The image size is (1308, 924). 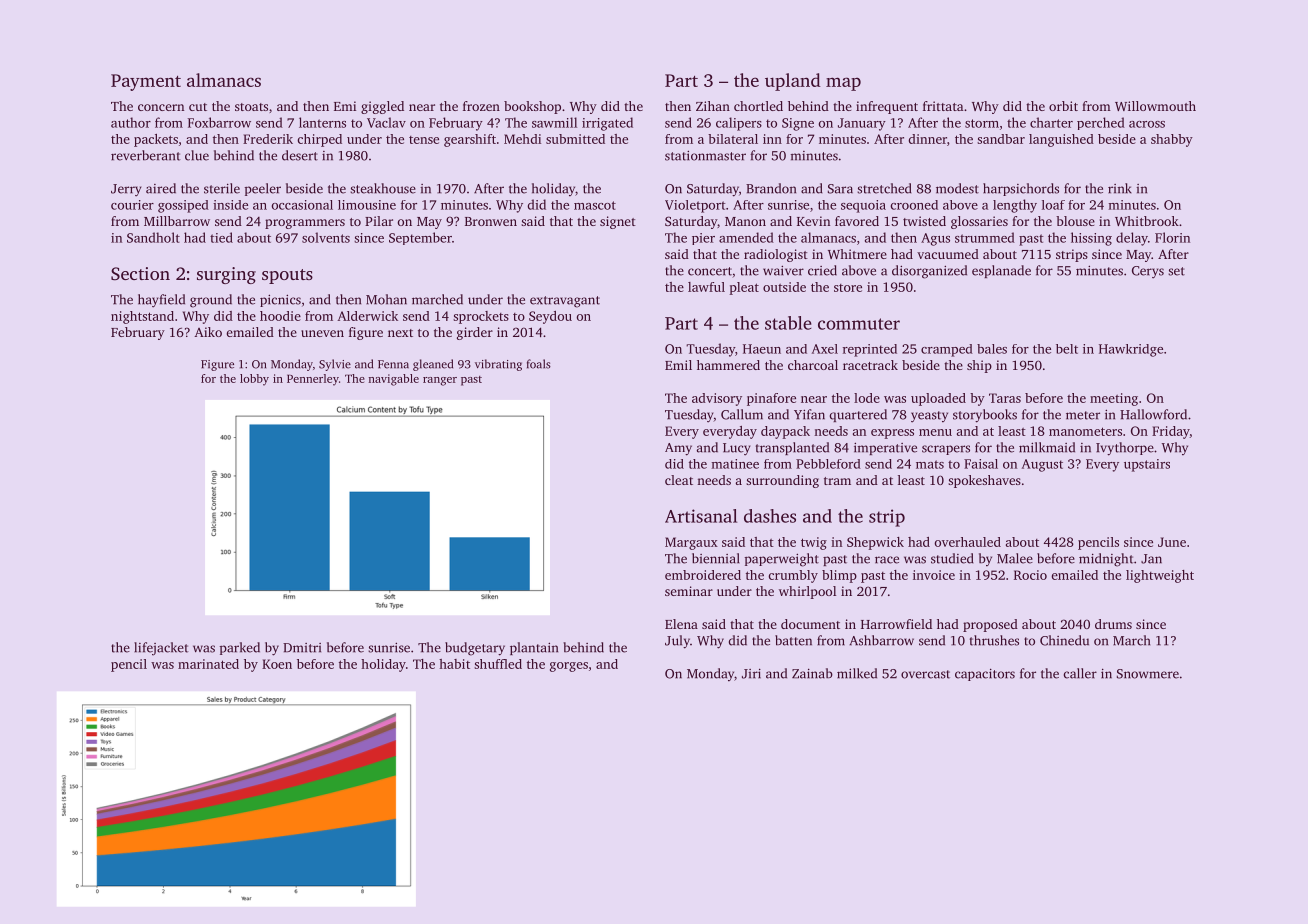 What do you see at coordinates (717, 399) in the page?
I see `advisory` at bounding box center [717, 399].
